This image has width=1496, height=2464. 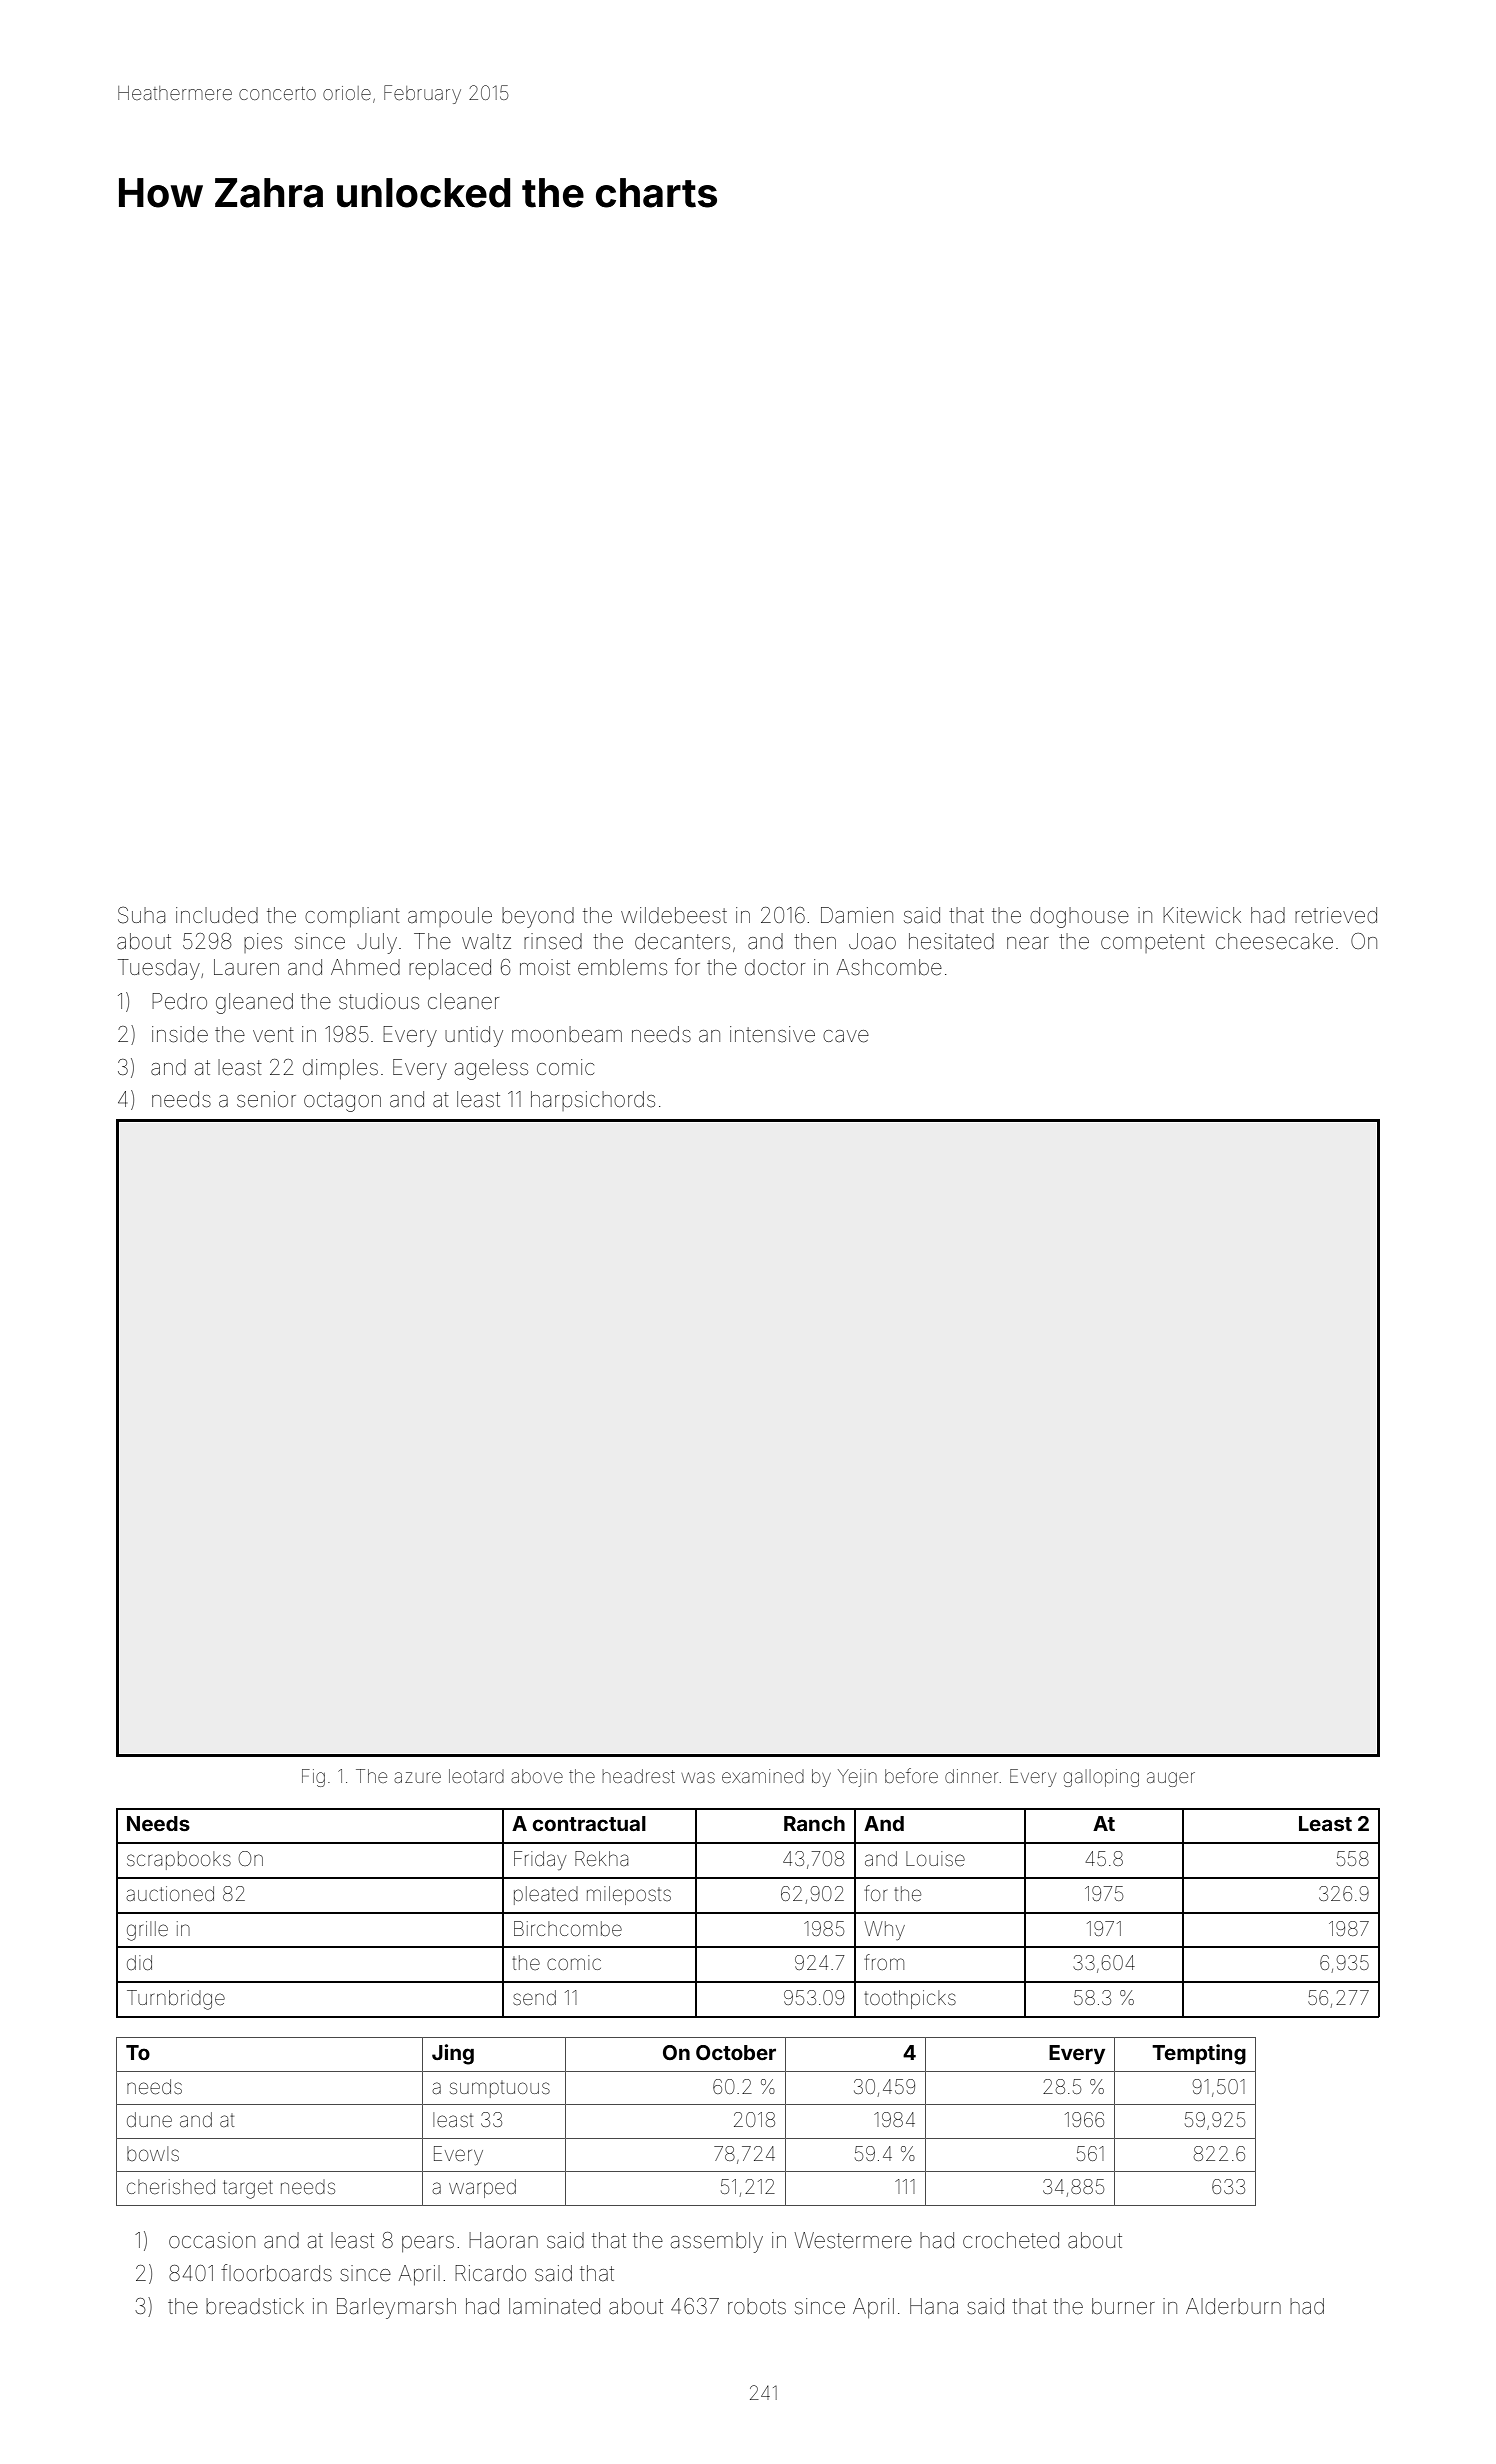 What do you see at coordinates (593, 1101) in the image?
I see `harpsichords` at bounding box center [593, 1101].
